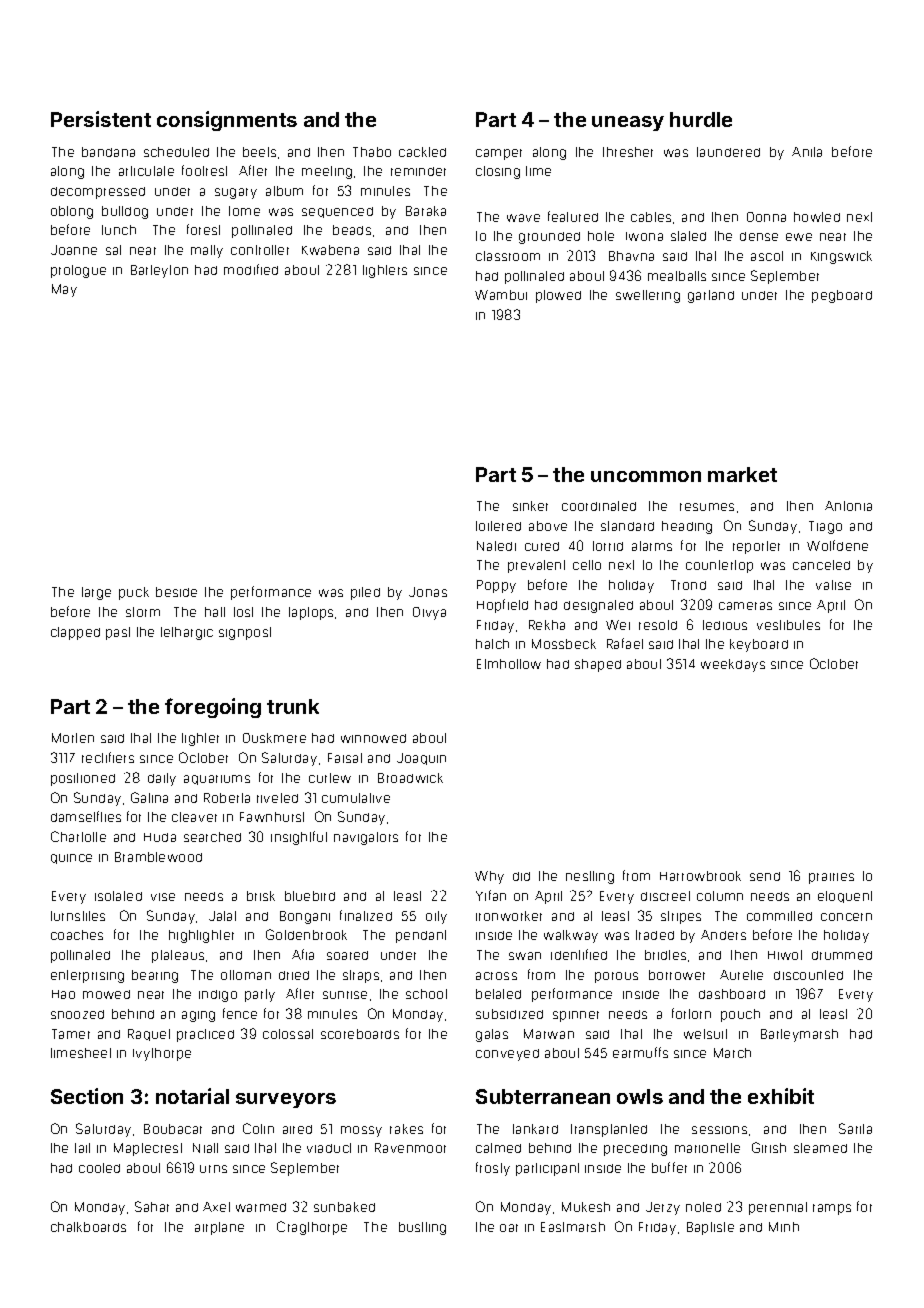  Describe the element at coordinates (192, 1096) in the screenshot. I see `notarial` at that location.
